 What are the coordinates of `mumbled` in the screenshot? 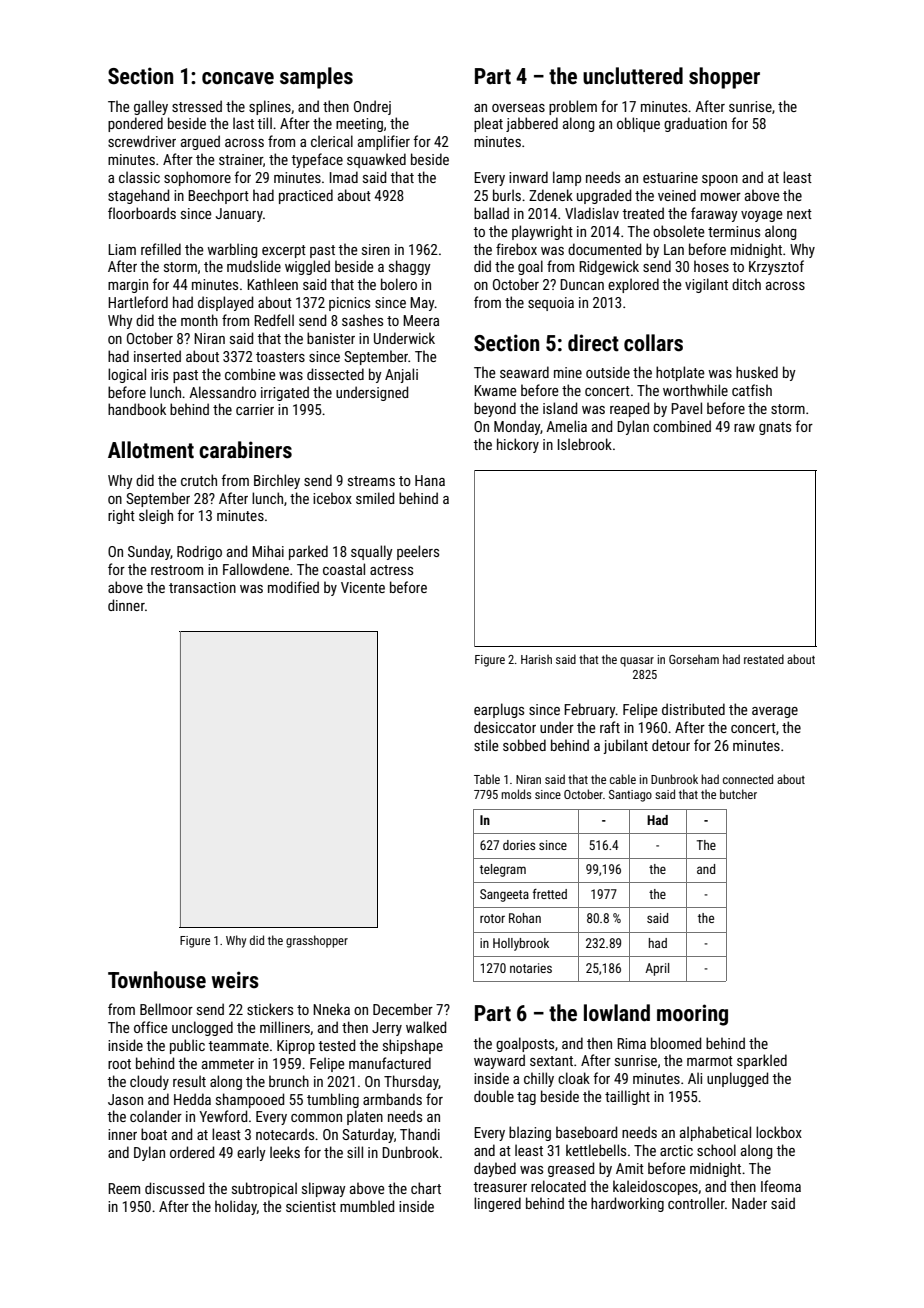 It's located at (367, 1206).
